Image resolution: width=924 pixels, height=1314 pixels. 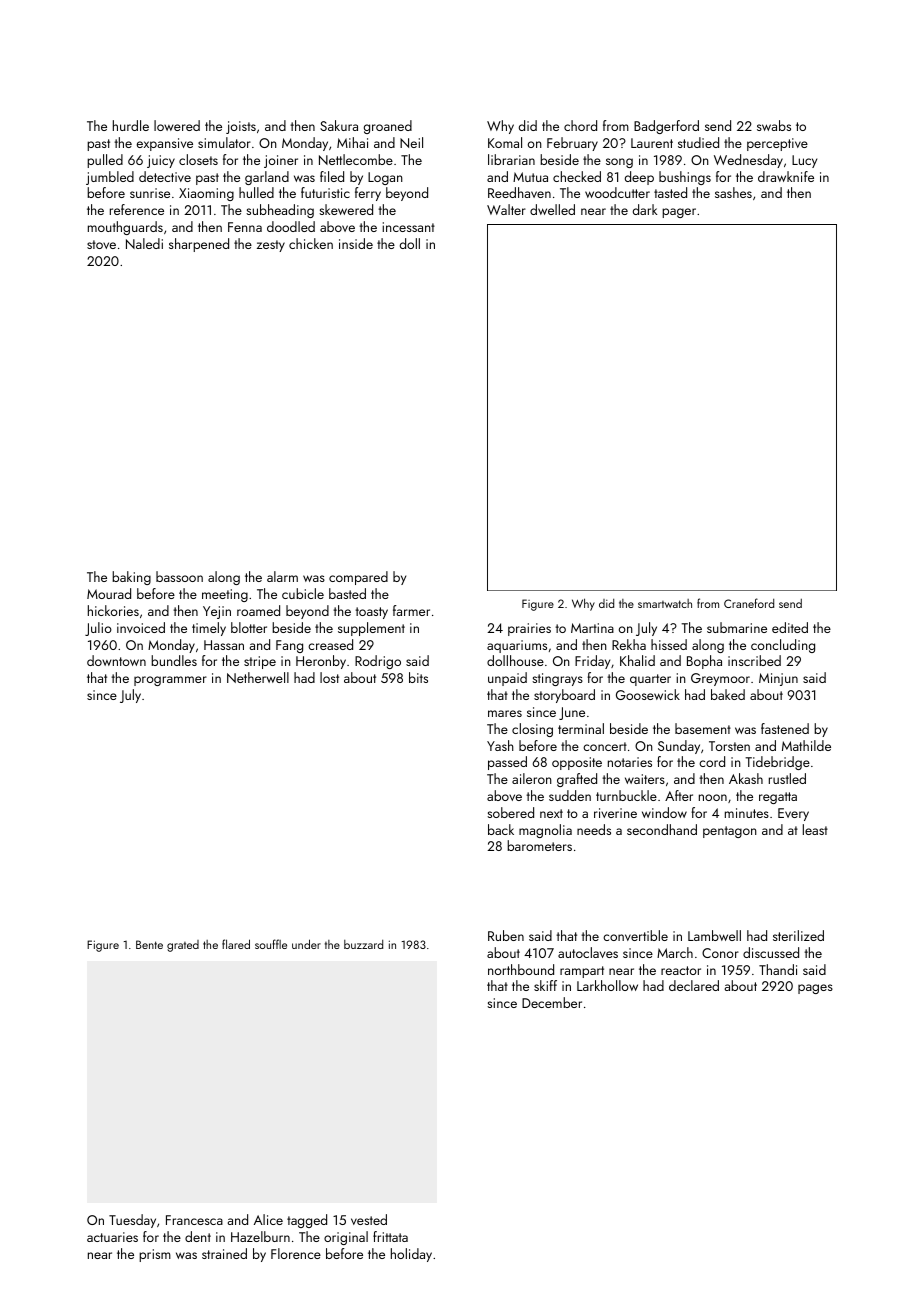 I want to click on lost, so click(x=329, y=677).
